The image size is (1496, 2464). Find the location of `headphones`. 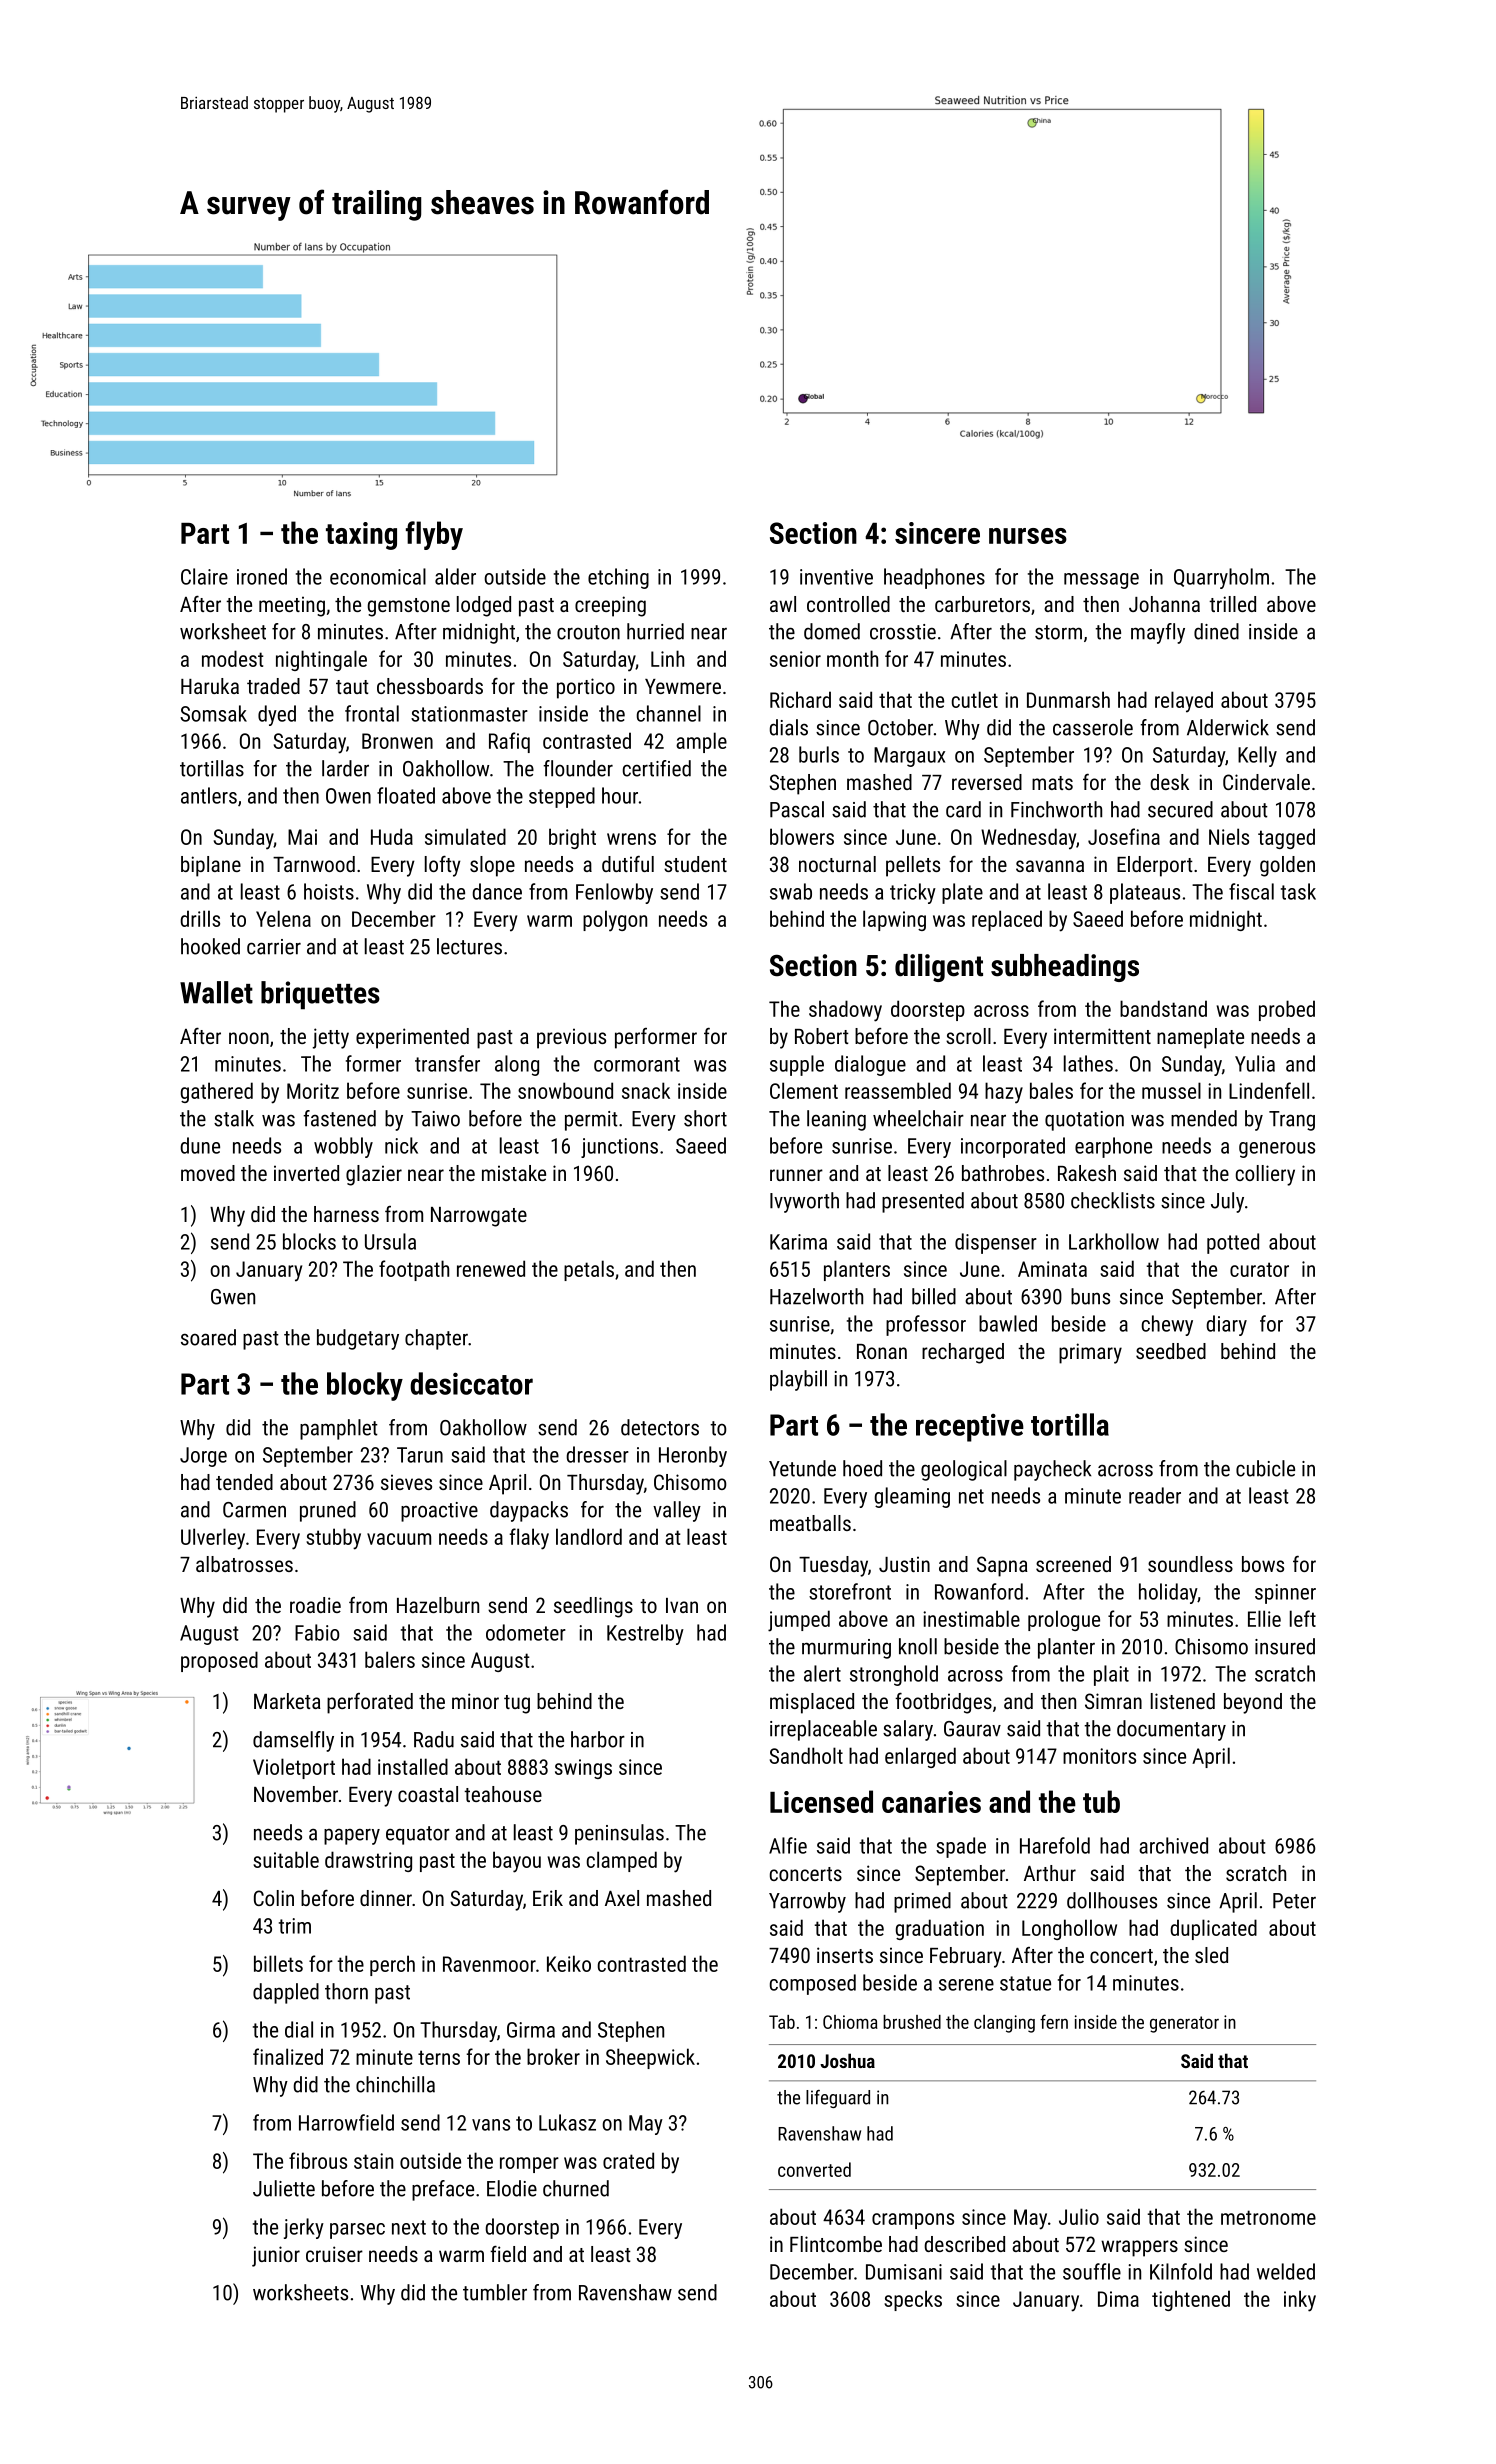

headphones is located at coordinates (934, 578).
